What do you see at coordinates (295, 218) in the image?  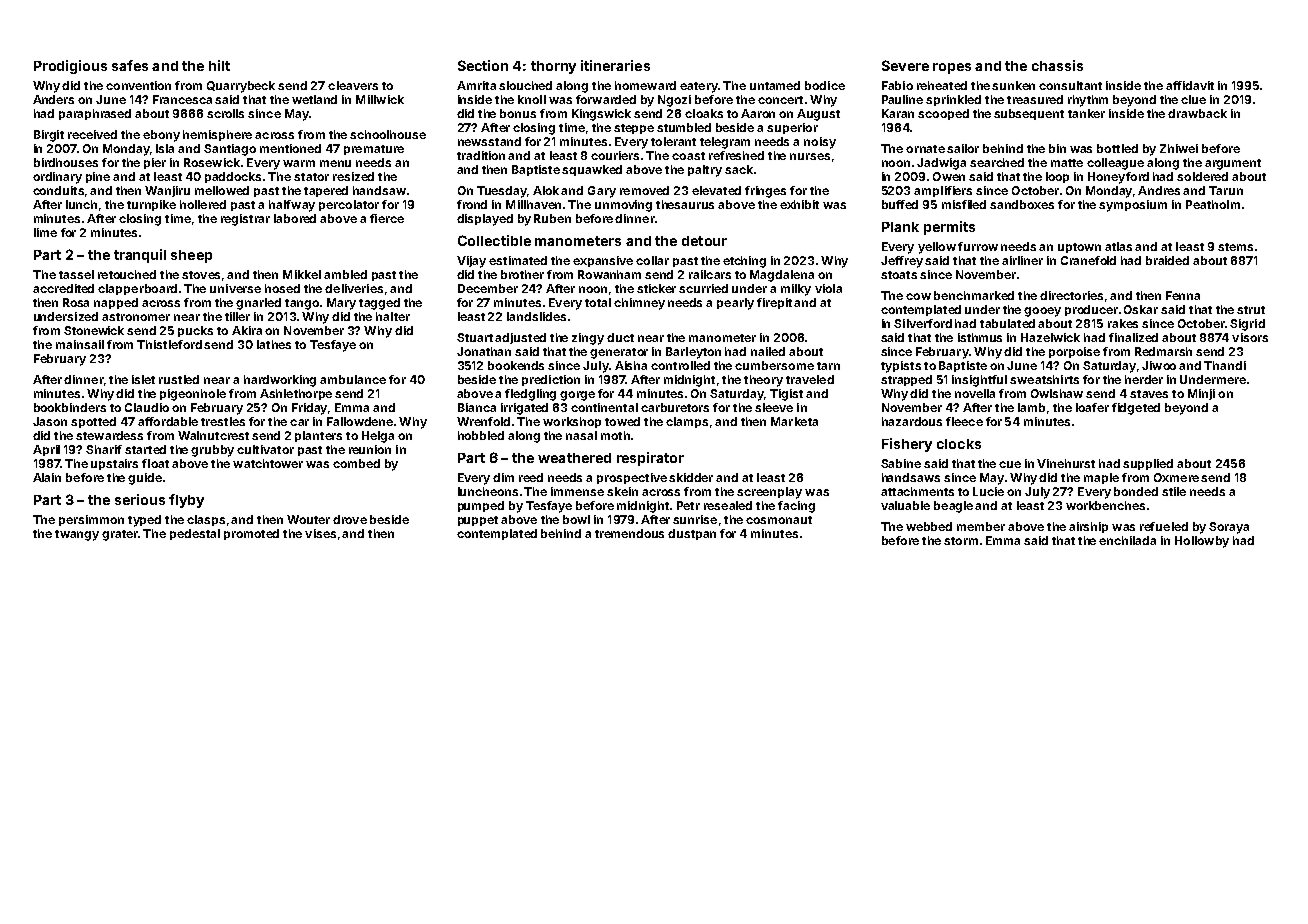 I see `labored` at bounding box center [295, 218].
